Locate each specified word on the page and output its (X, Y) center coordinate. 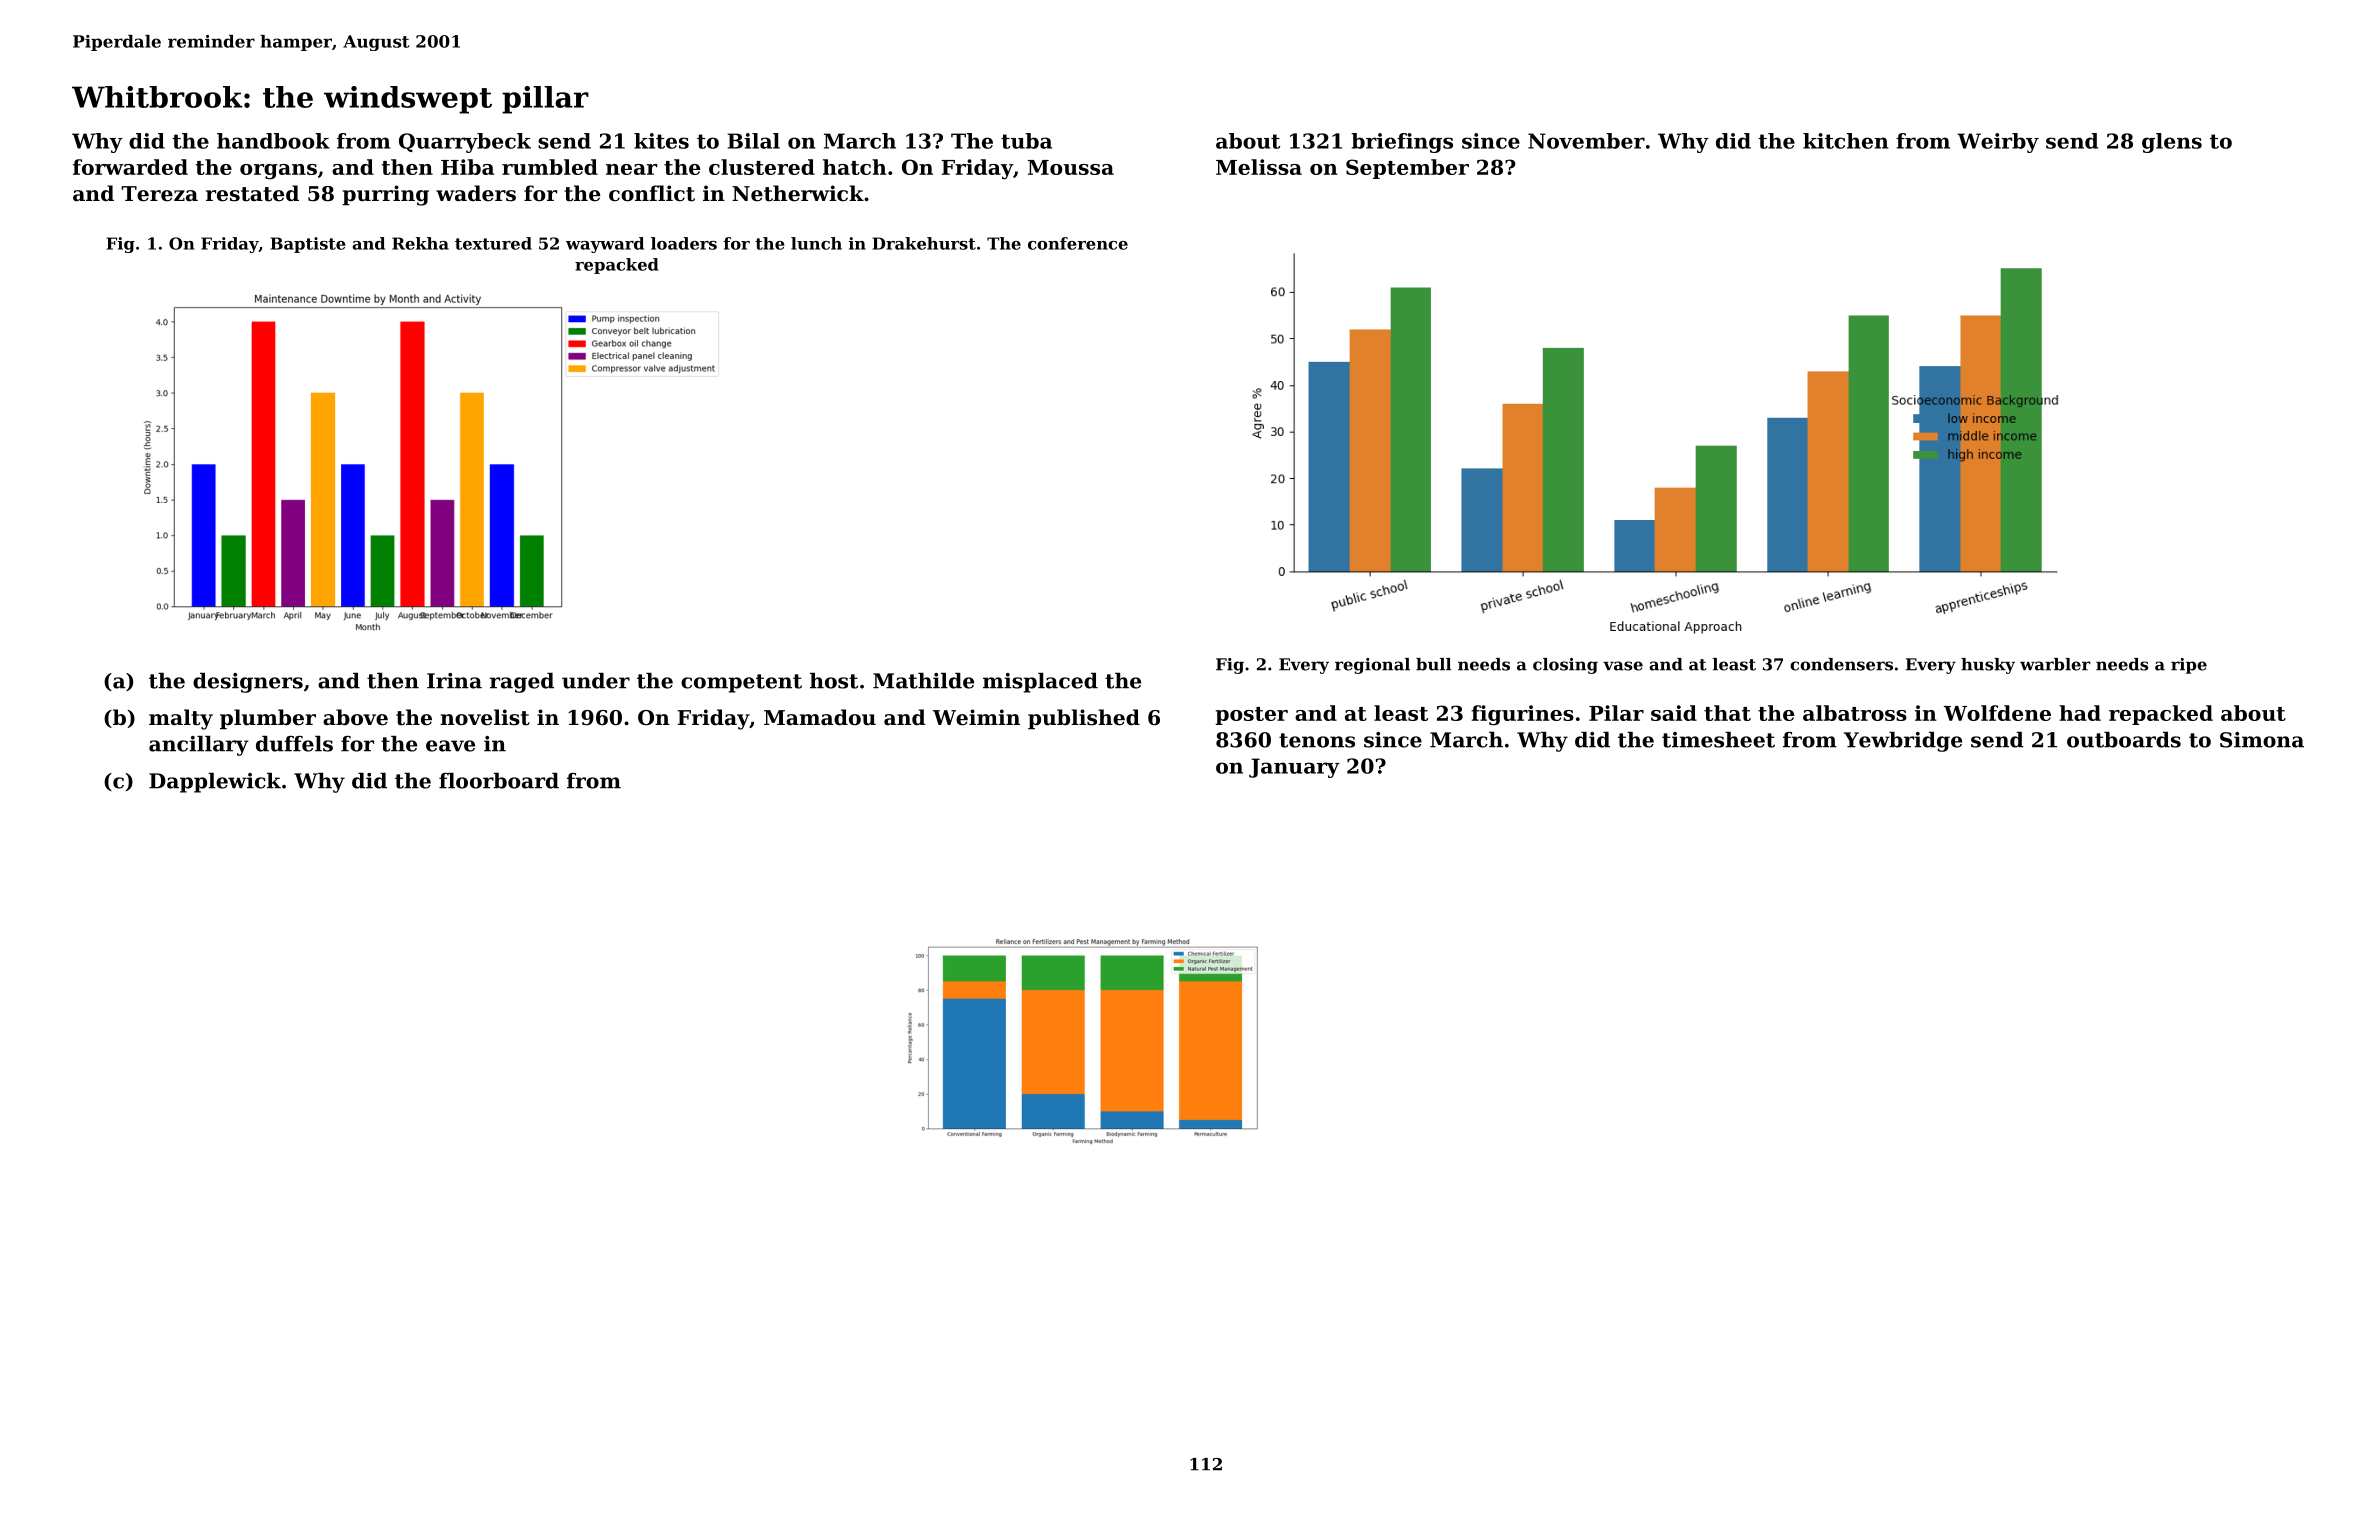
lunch (816, 243)
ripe (2189, 666)
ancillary (199, 746)
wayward (605, 245)
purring (385, 195)
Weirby (1998, 143)
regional (1372, 666)
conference (1078, 243)
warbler (2055, 664)
